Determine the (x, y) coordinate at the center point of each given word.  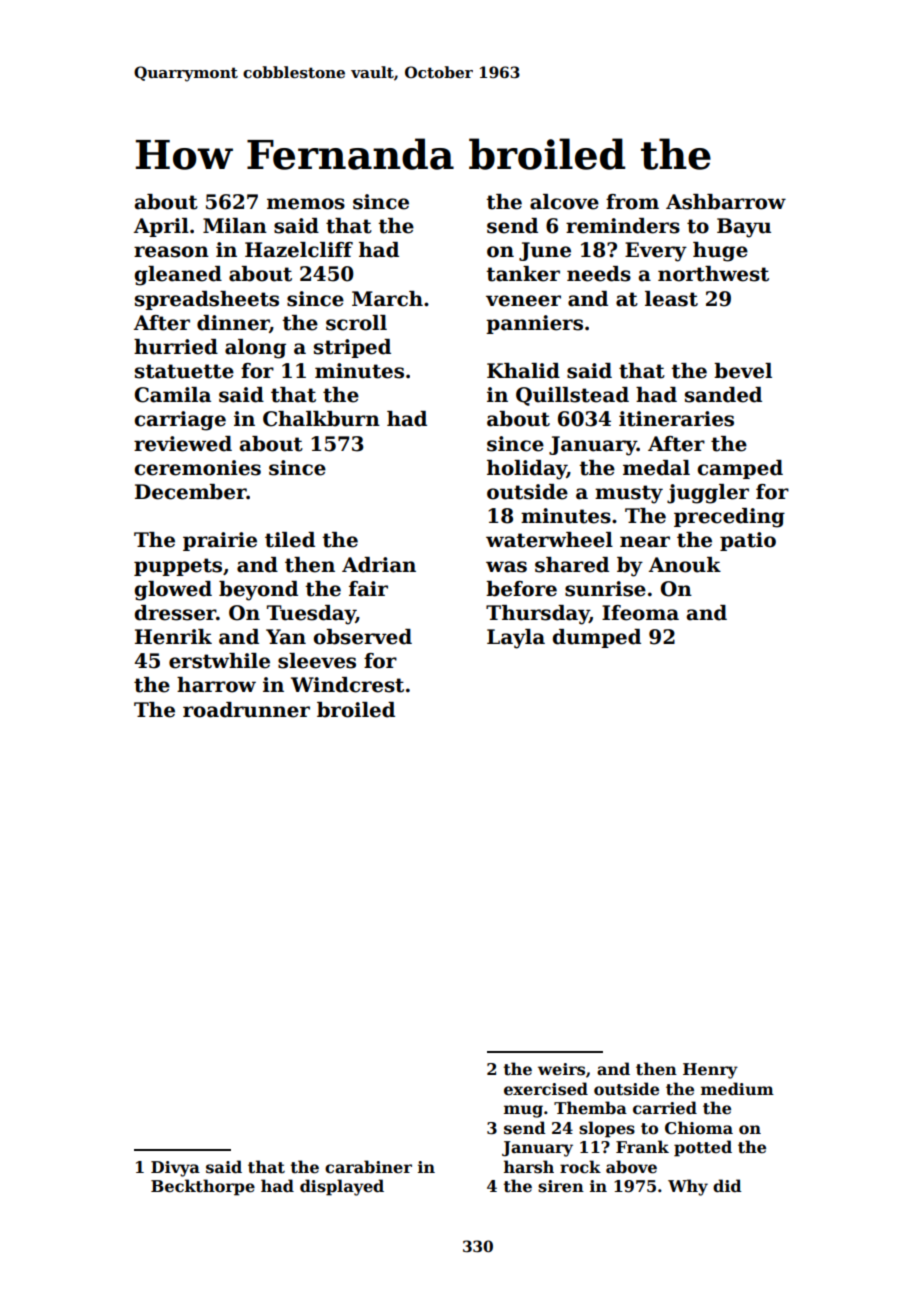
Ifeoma (640, 613)
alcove (564, 202)
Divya (175, 1169)
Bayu (744, 228)
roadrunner (246, 710)
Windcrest (347, 685)
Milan (235, 226)
